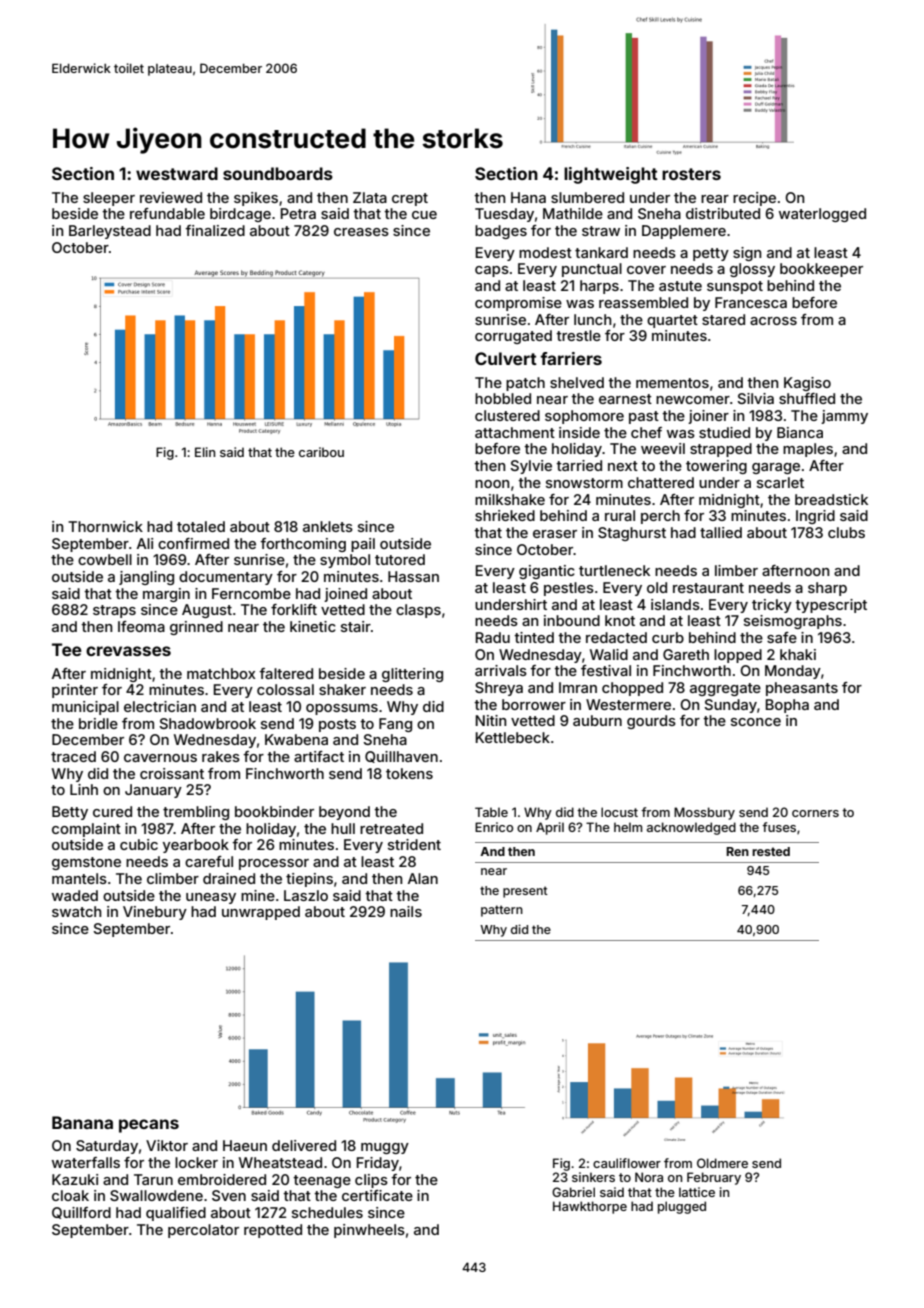 The width and height of the document is (924, 1308). What do you see at coordinates (573, 1192) in the document?
I see `Gabriel` at bounding box center [573, 1192].
